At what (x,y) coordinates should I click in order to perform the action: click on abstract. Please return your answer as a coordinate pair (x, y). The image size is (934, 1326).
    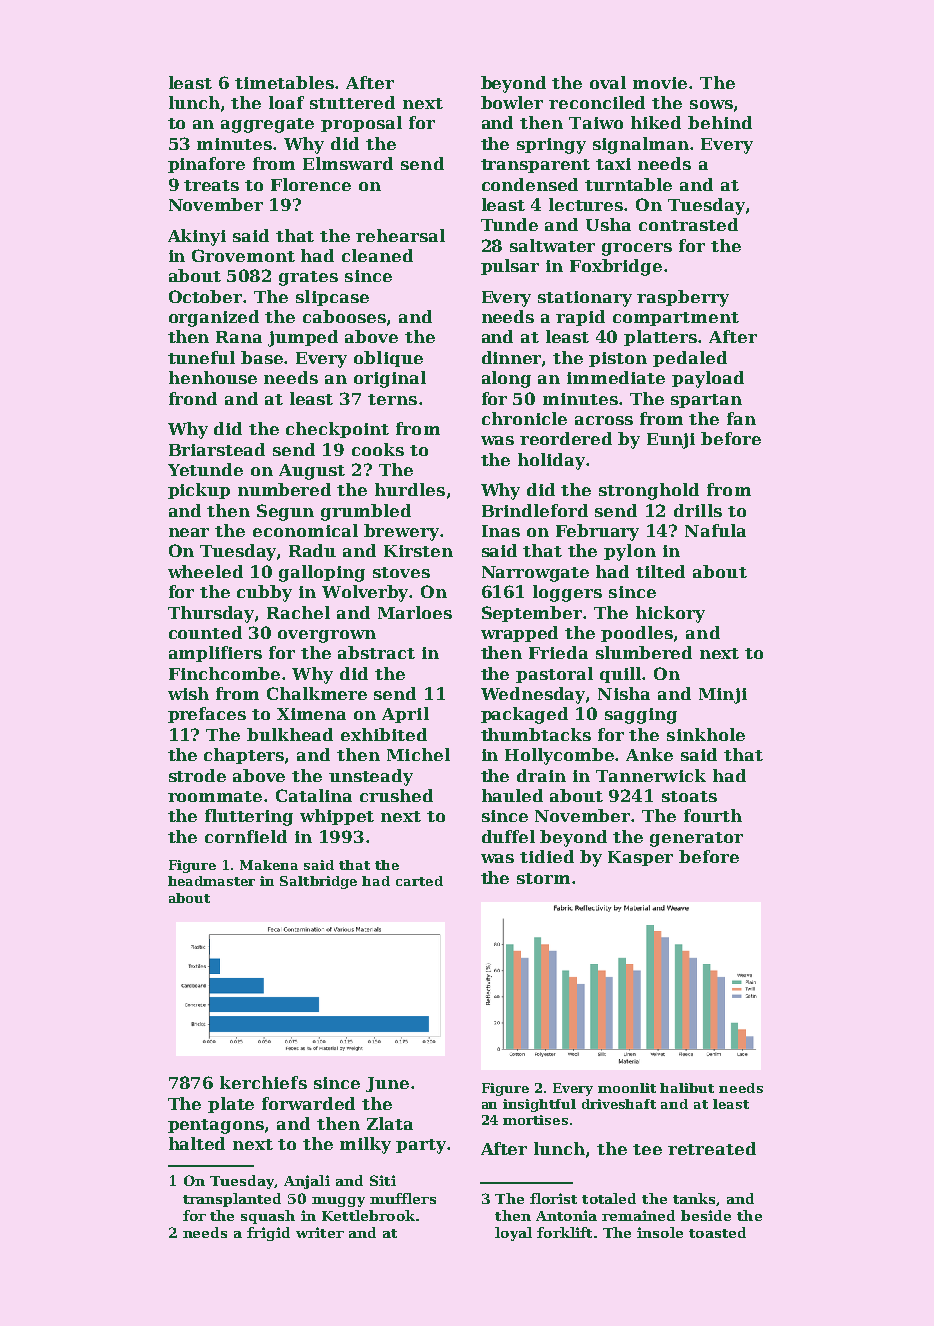
    Looking at the image, I should click on (376, 652).
